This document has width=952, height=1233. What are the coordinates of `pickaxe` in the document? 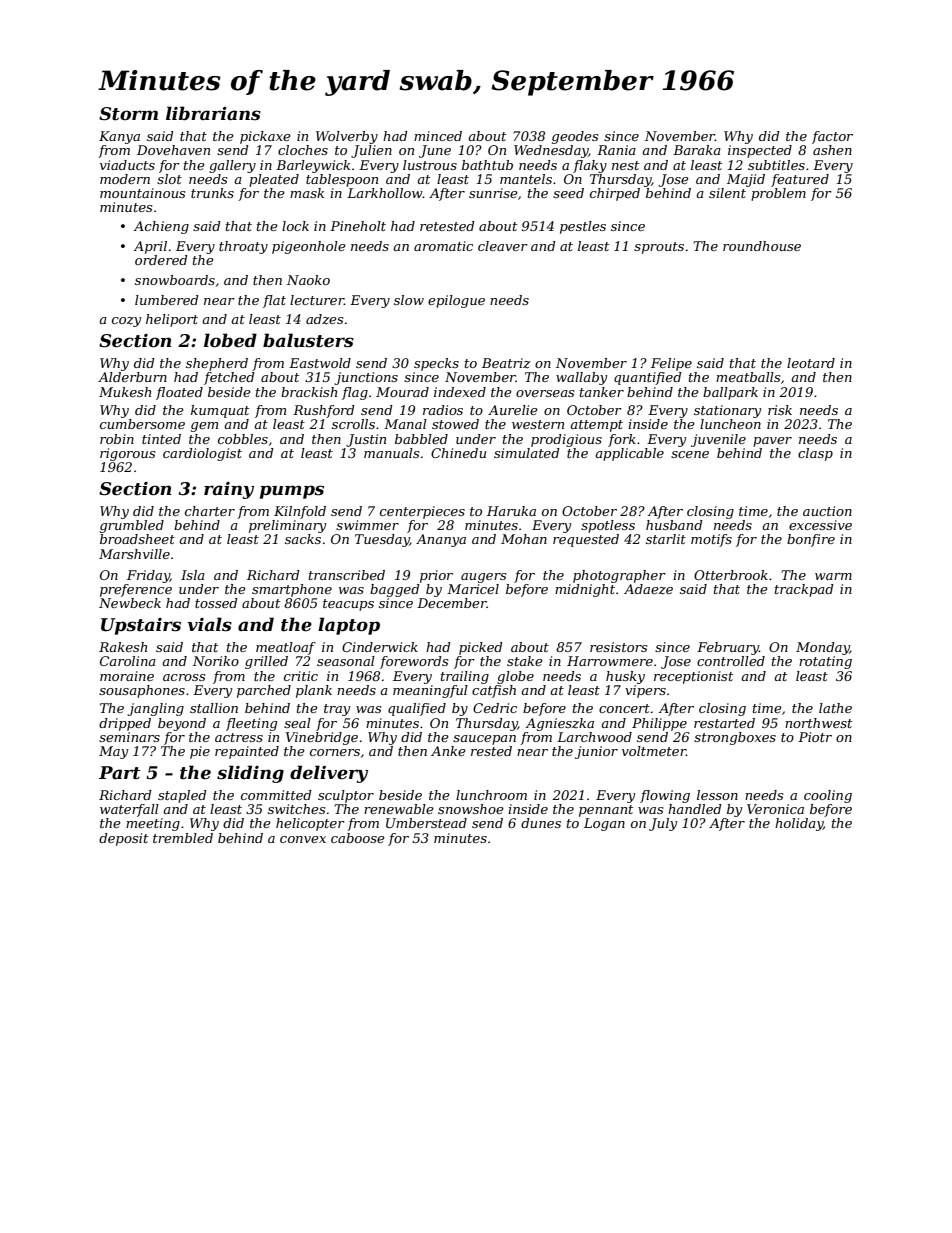 It's located at (265, 137).
